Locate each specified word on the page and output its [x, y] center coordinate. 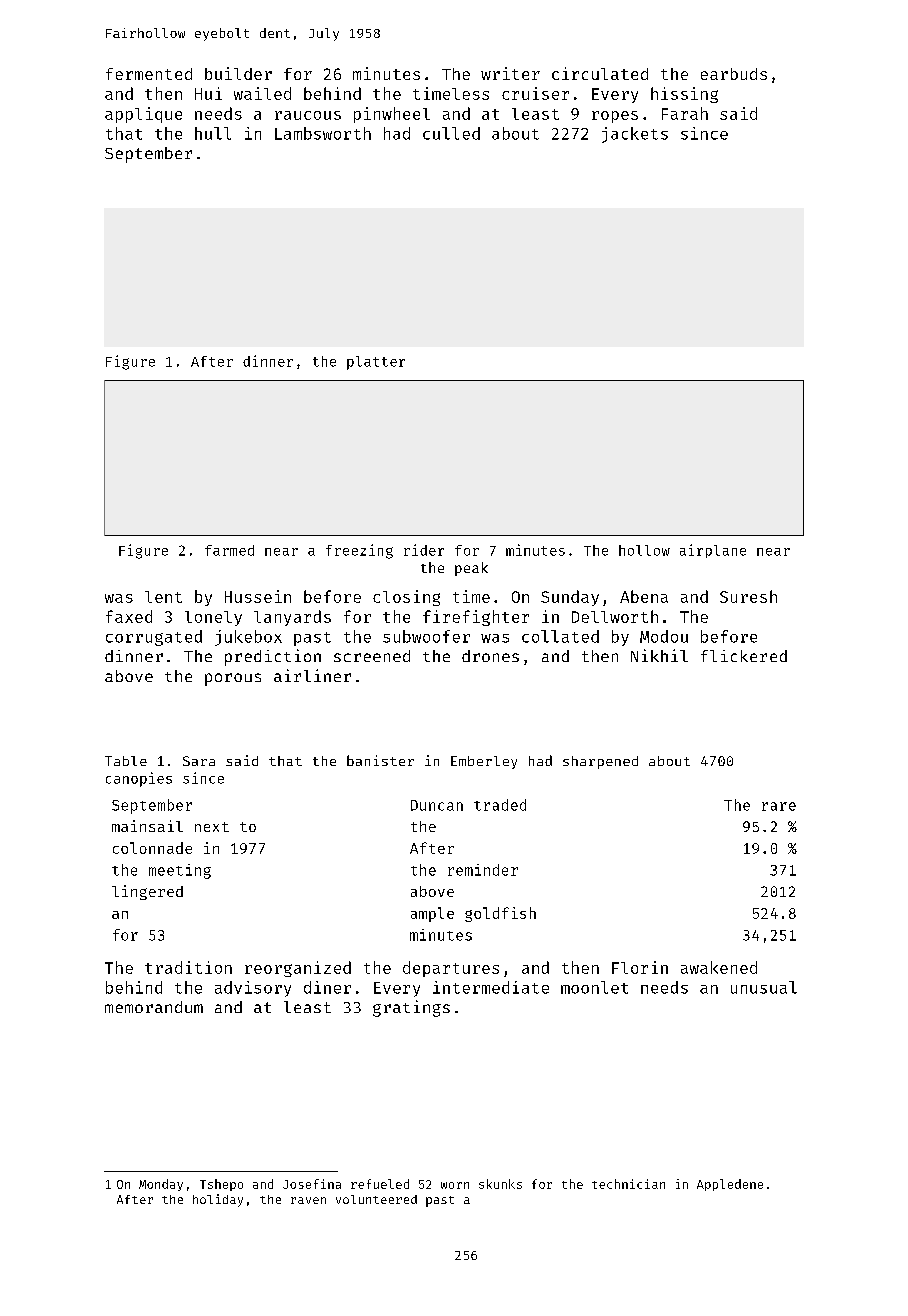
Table [126, 761]
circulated [600, 73]
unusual [764, 987]
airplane [713, 551]
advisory [253, 989]
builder [238, 73]
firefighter [476, 618]
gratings [411, 1008]
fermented [149, 74]
